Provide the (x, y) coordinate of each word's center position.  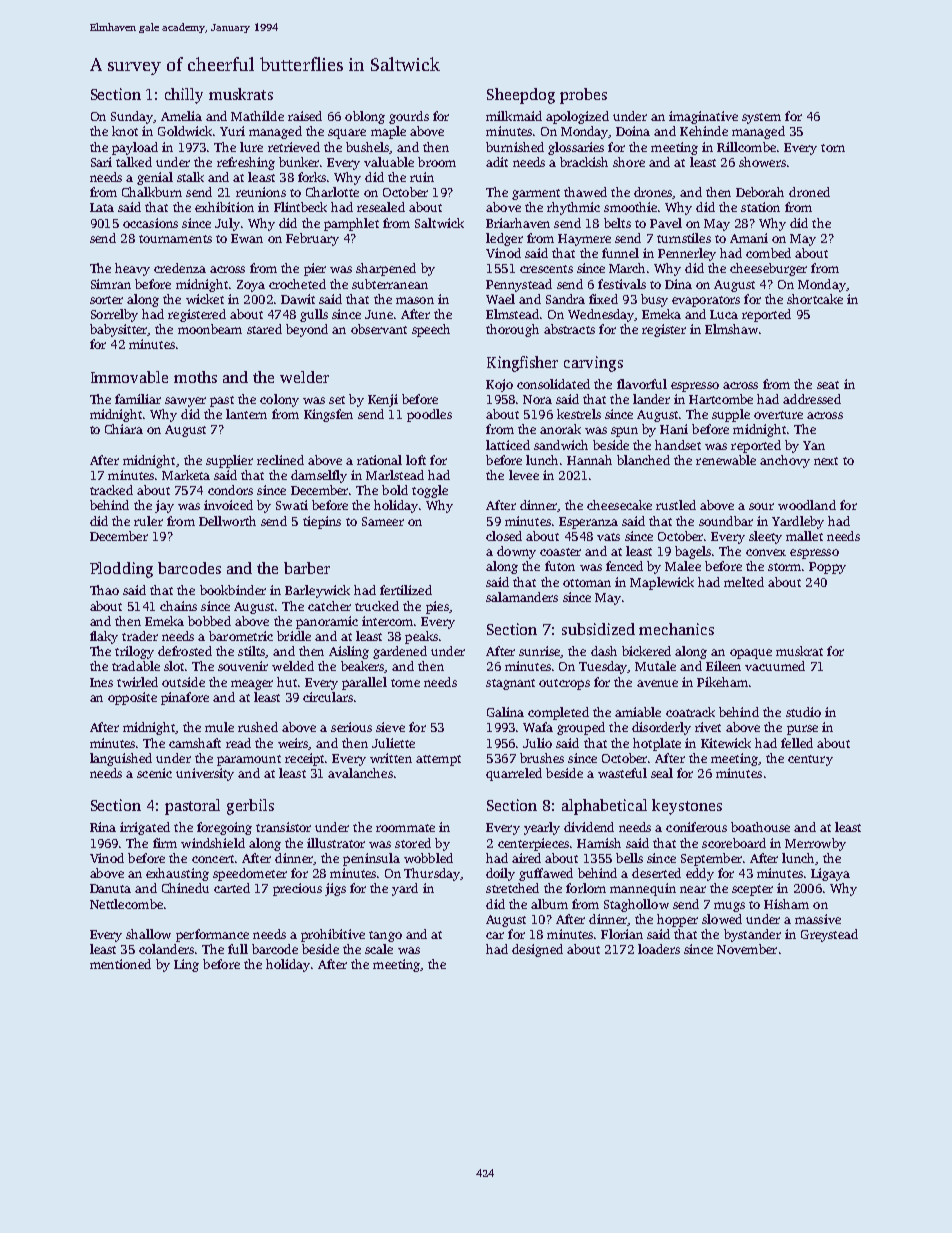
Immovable (129, 377)
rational (379, 460)
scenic (154, 773)
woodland (807, 505)
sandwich (561, 445)
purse (802, 730)
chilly (184, 96)
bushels (368, 148)
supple (731, 415)
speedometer (250, 874)
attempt (438, 760)
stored (413, 843)
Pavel (666, 223)
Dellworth (227, 521)
